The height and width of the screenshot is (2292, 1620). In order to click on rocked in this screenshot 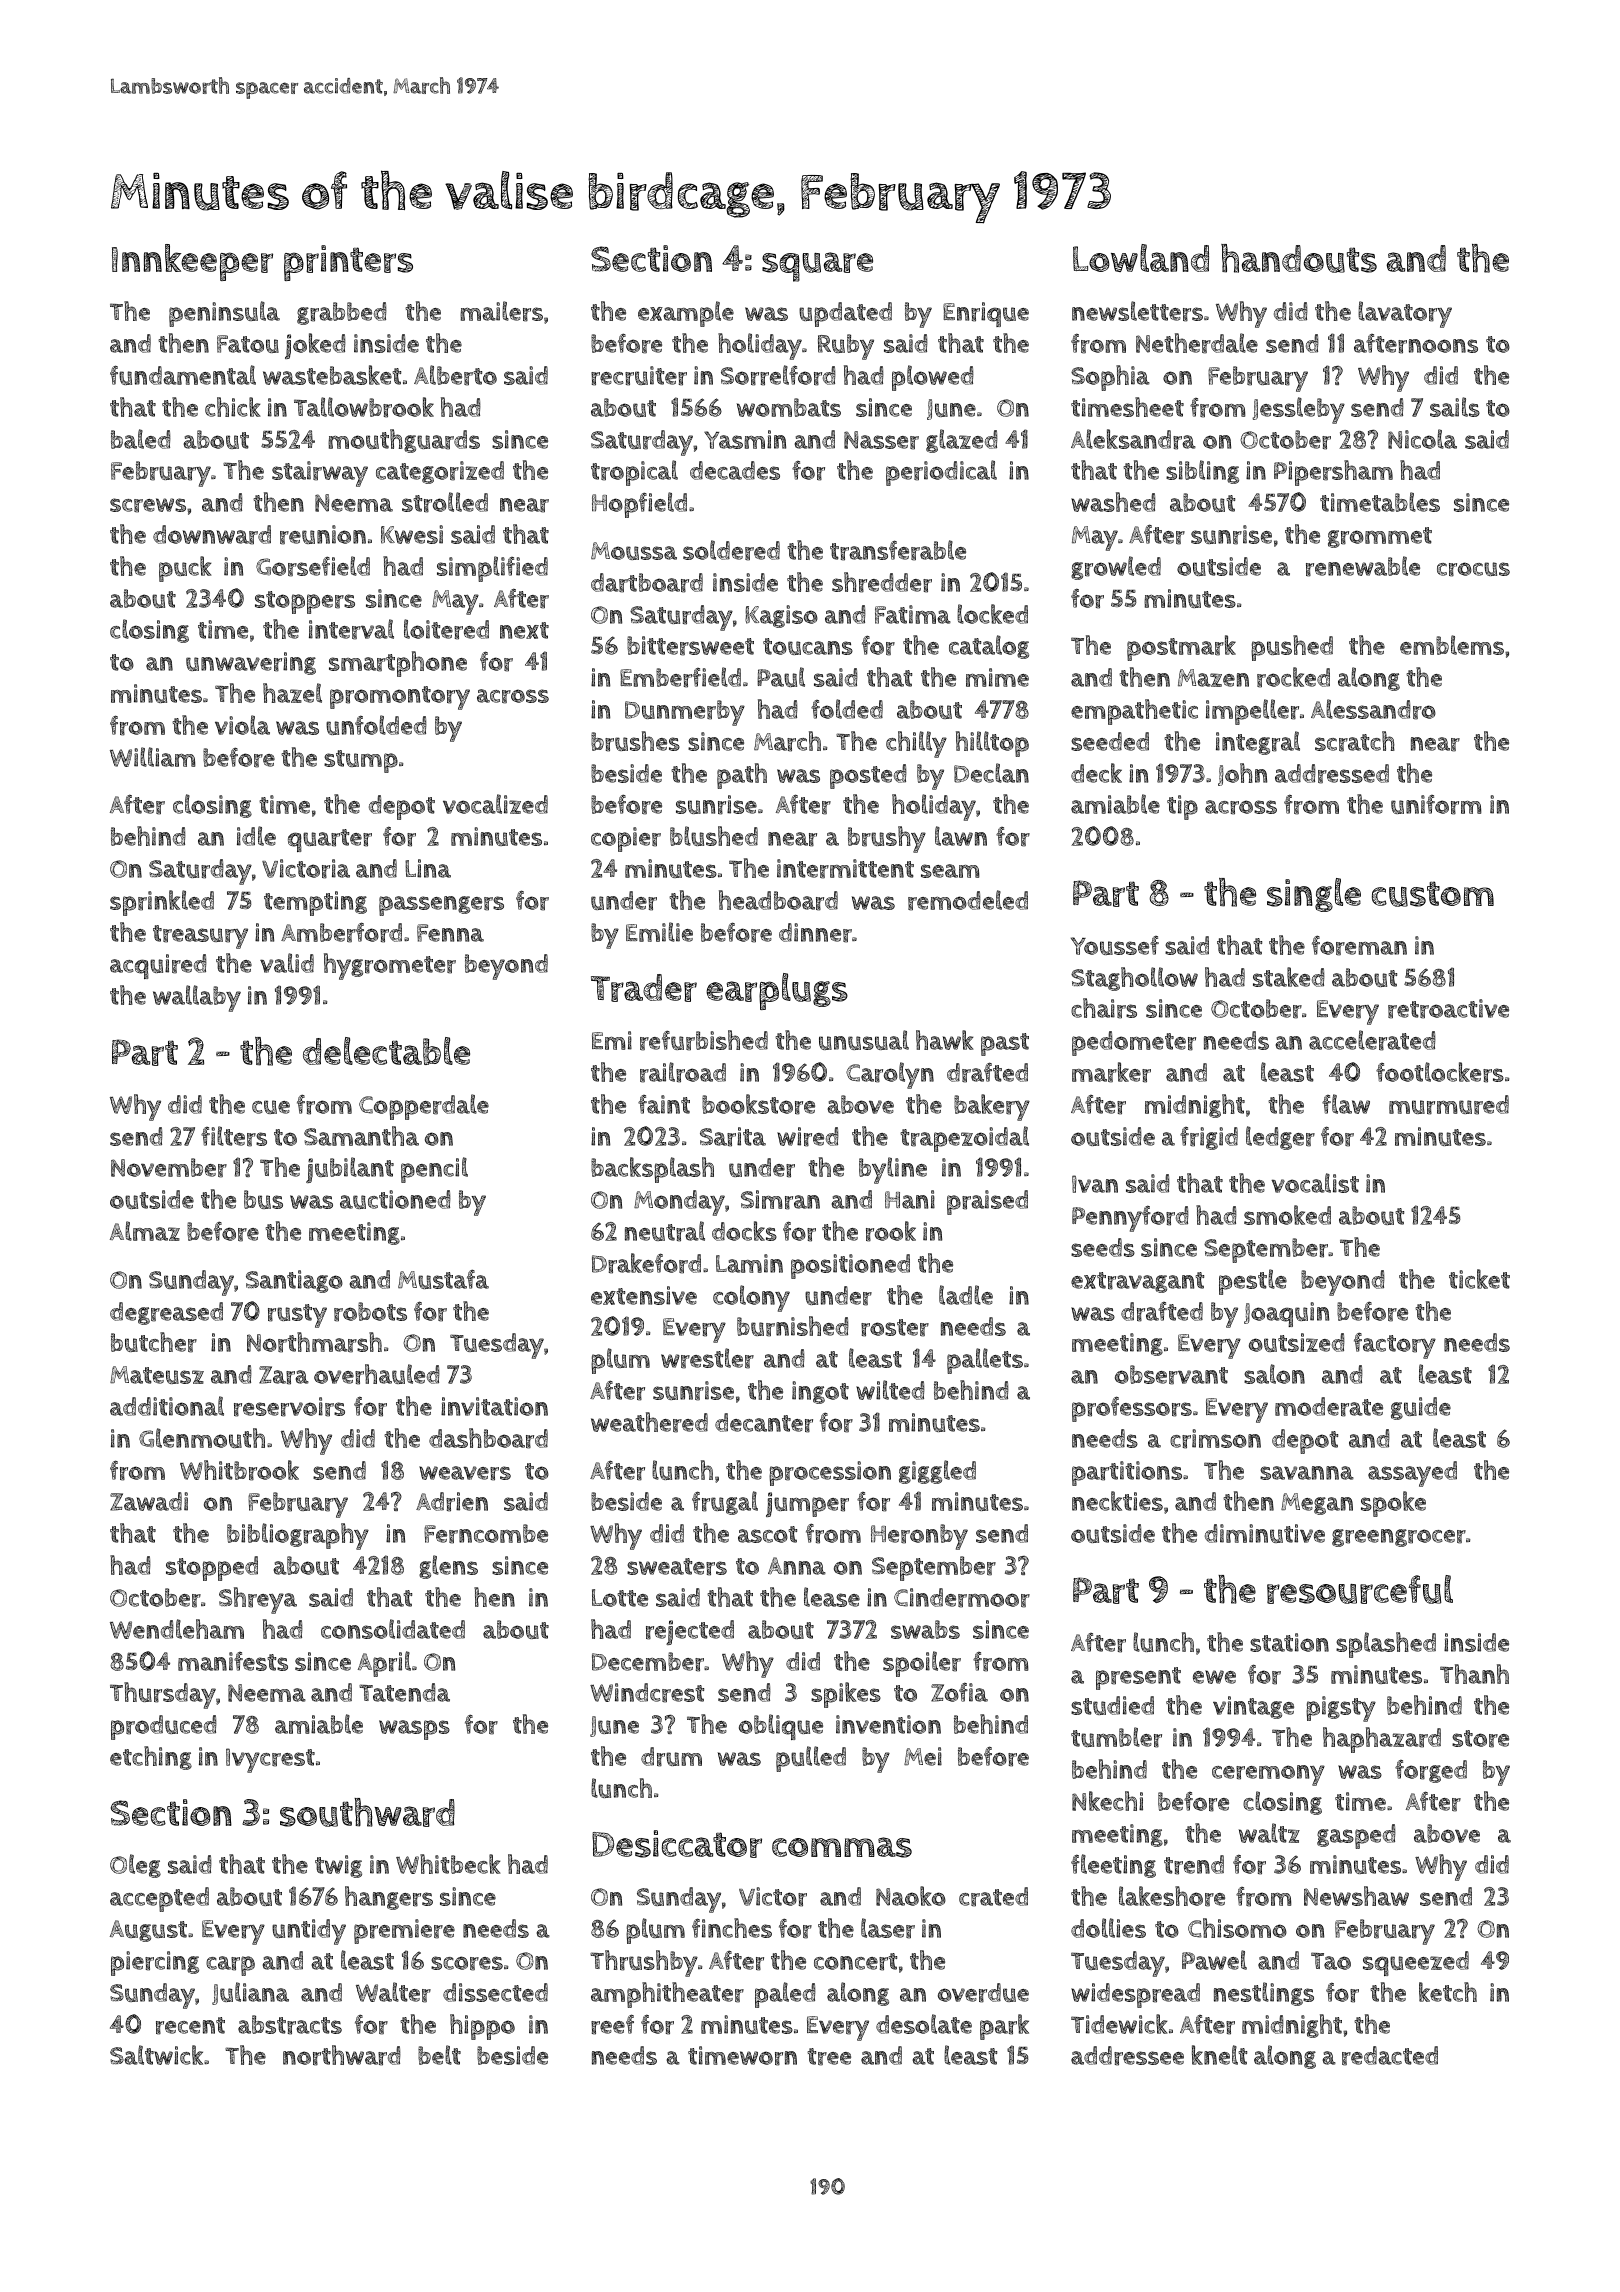, I will do `click(1293, 677)`.
